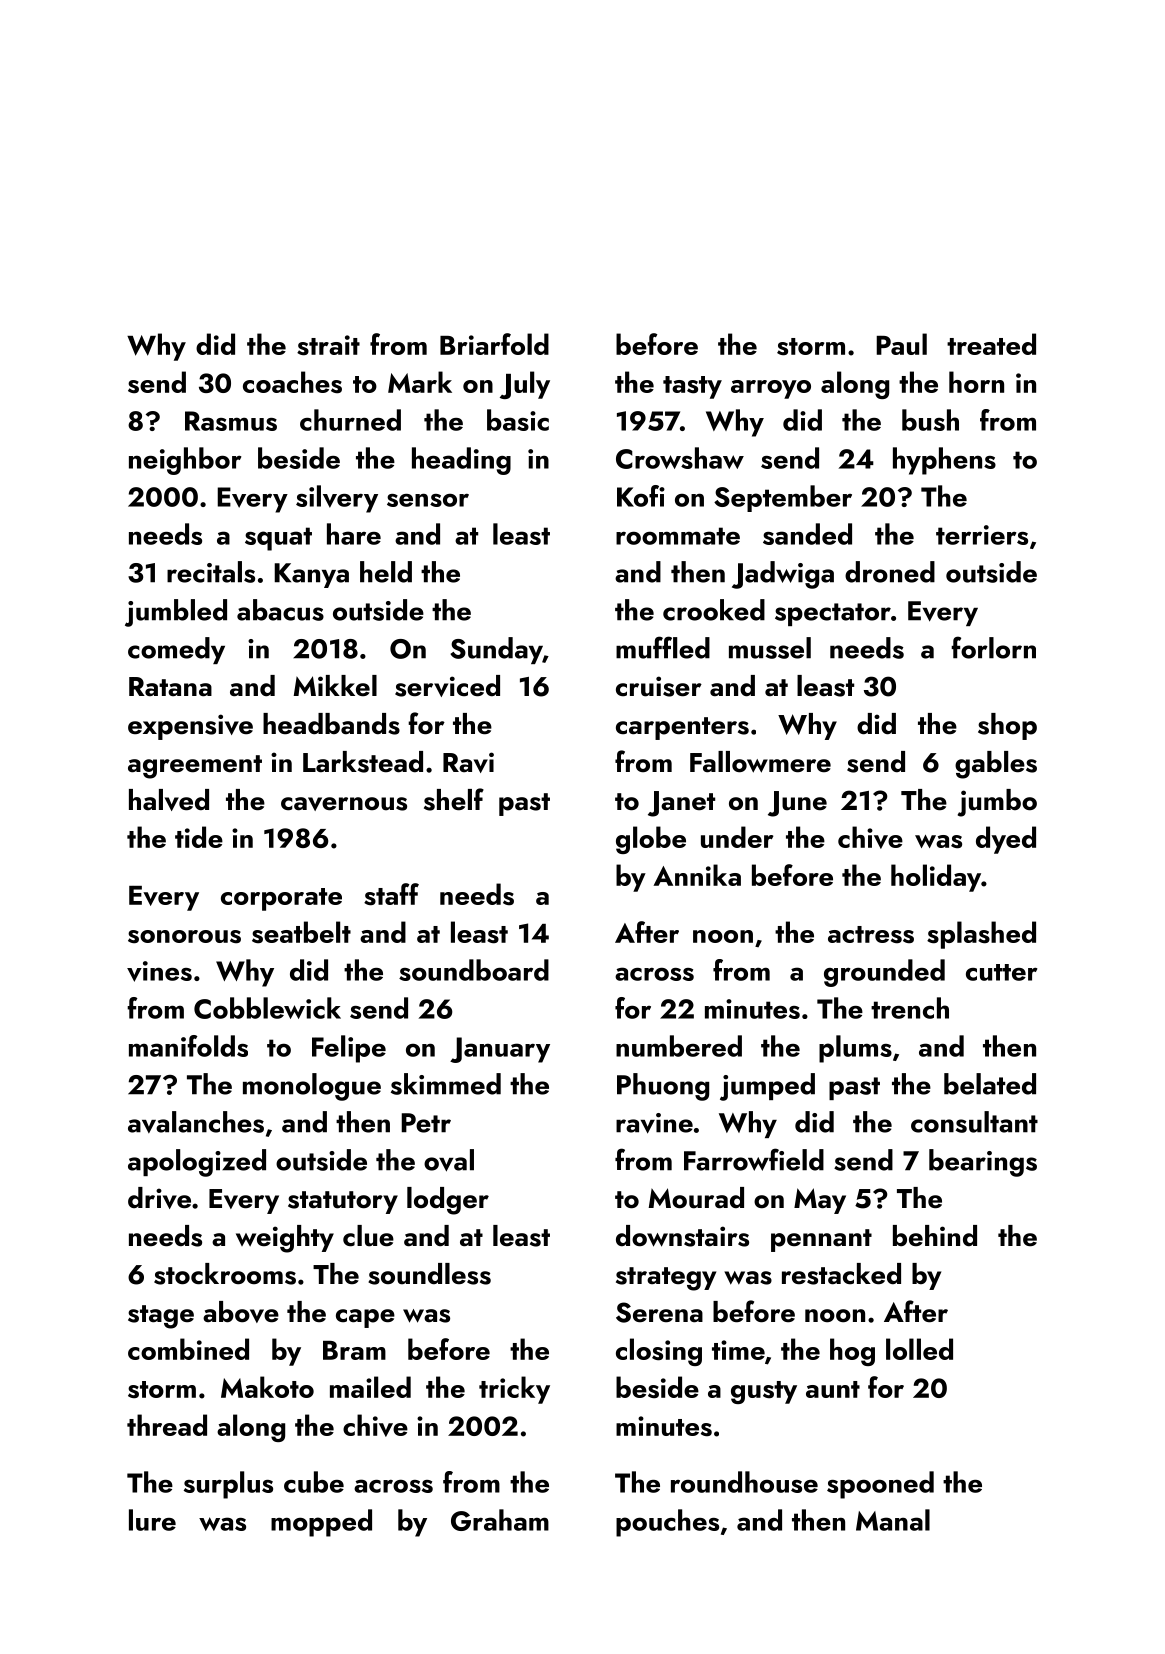 This screenshot has height=1654, width=1165. I want to click on stage, so click(161, 1317).
